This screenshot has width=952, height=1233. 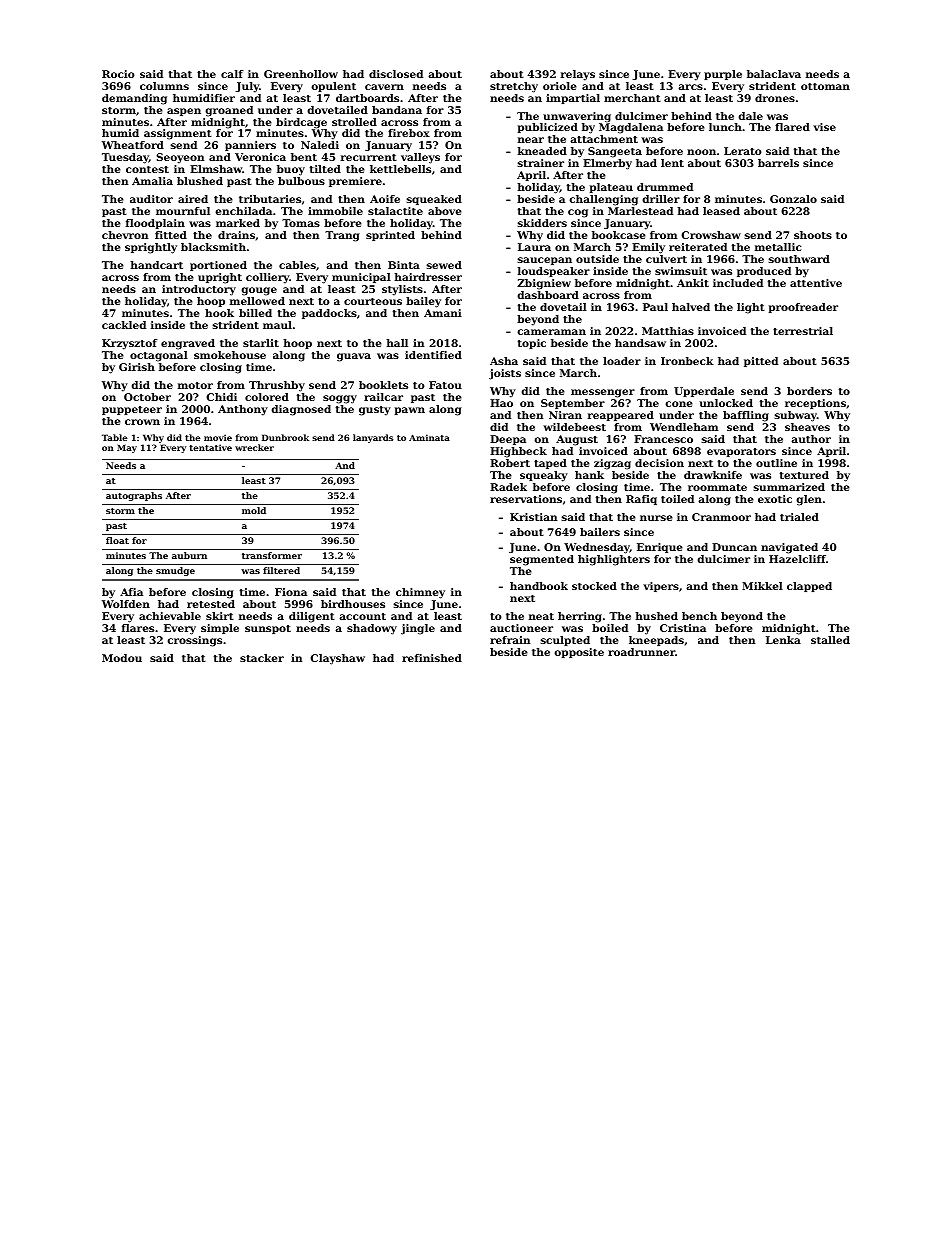 I want to click on refrain, so click(x=510, y=640).
